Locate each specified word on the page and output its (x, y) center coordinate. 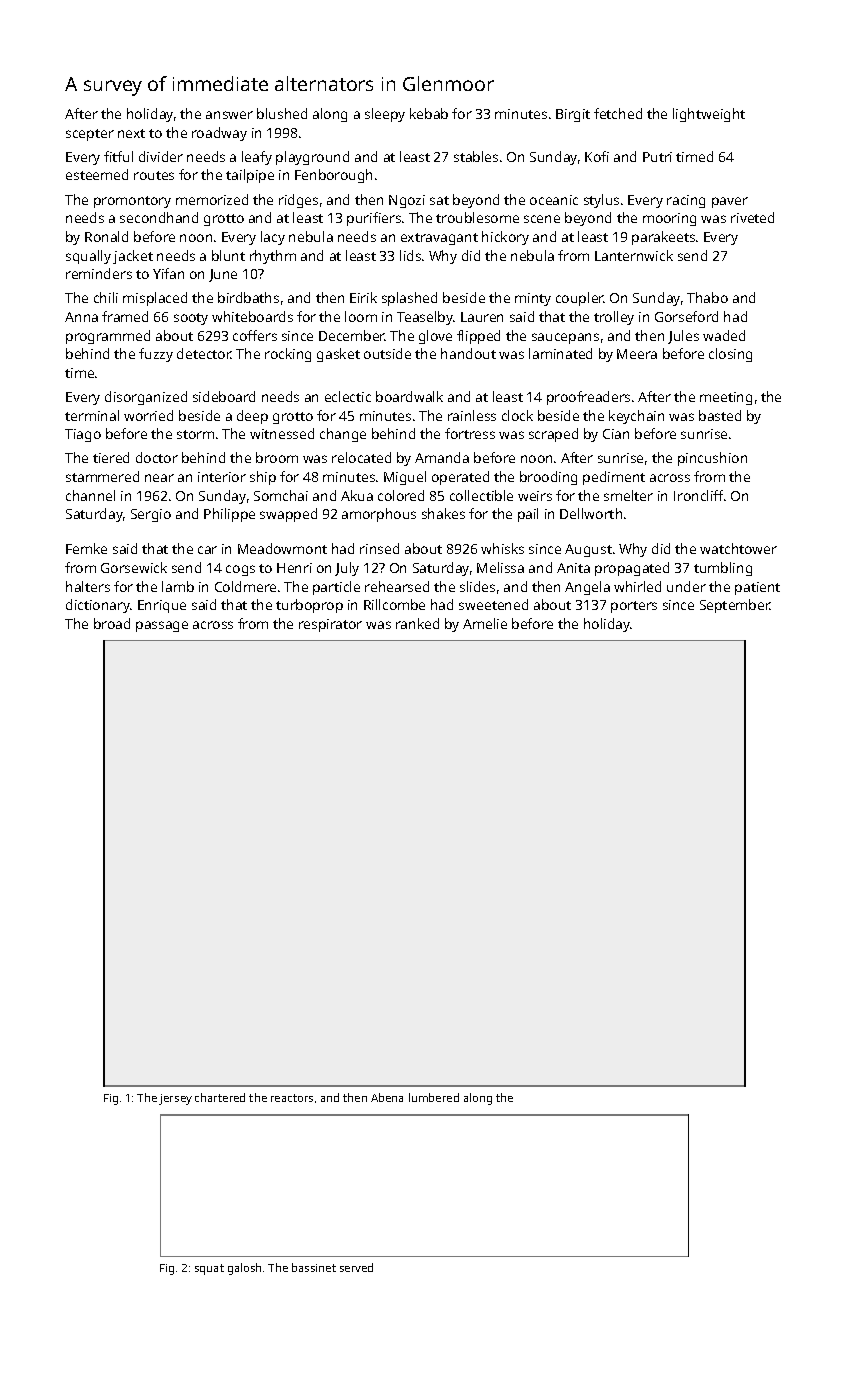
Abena (387, 1097)
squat (209, 1269)
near (159, 478)
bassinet (314, 1267)
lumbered (434, 1097)
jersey (175, 1099)
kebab (429, 113)
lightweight (709, 115)
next (131, 133)
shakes (443, 513)
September (735, 606)
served (356, 1267)
